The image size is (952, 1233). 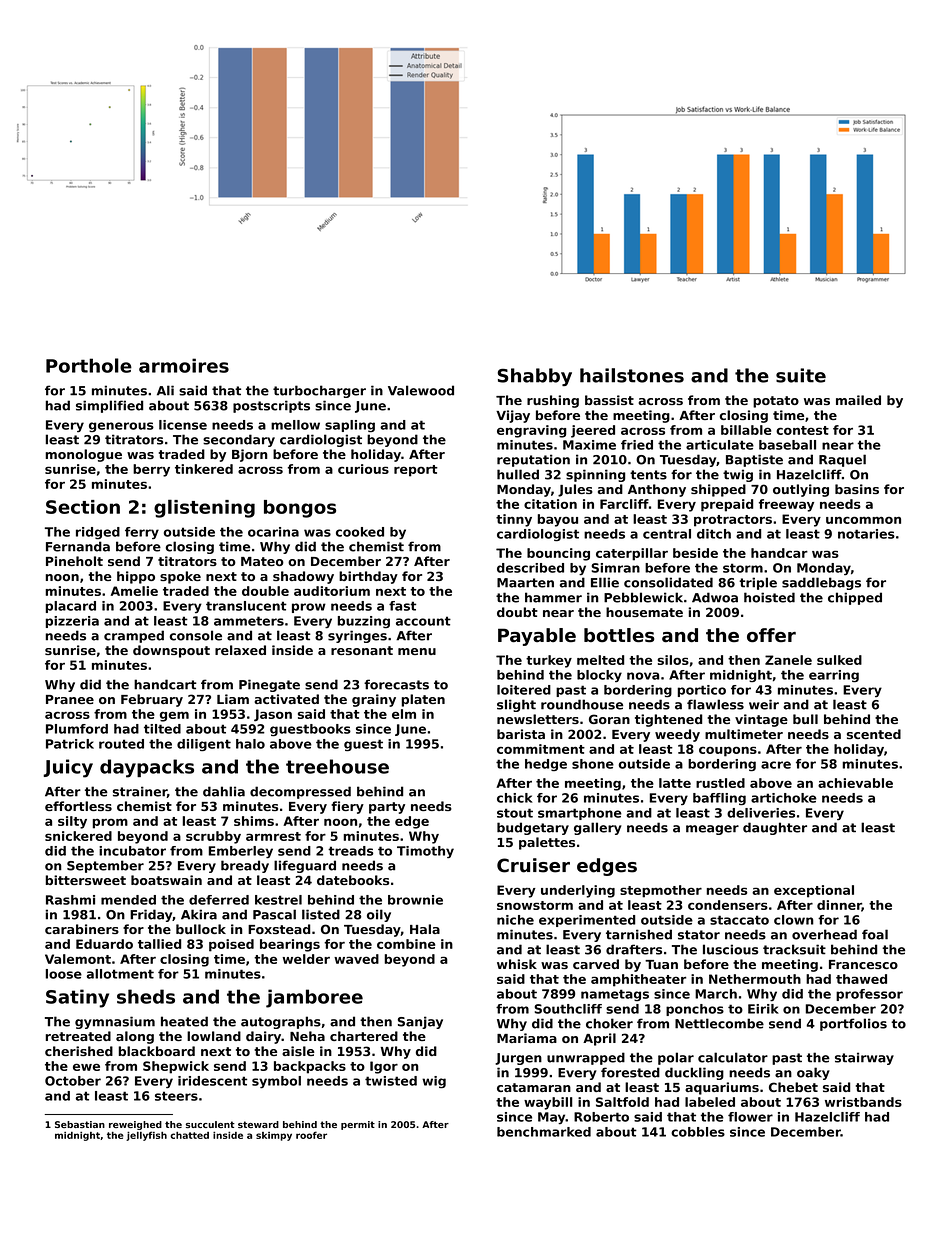 What do you see at coordinates (387, 808) in the image?
I see `party` at bounding box center [387, 808].
